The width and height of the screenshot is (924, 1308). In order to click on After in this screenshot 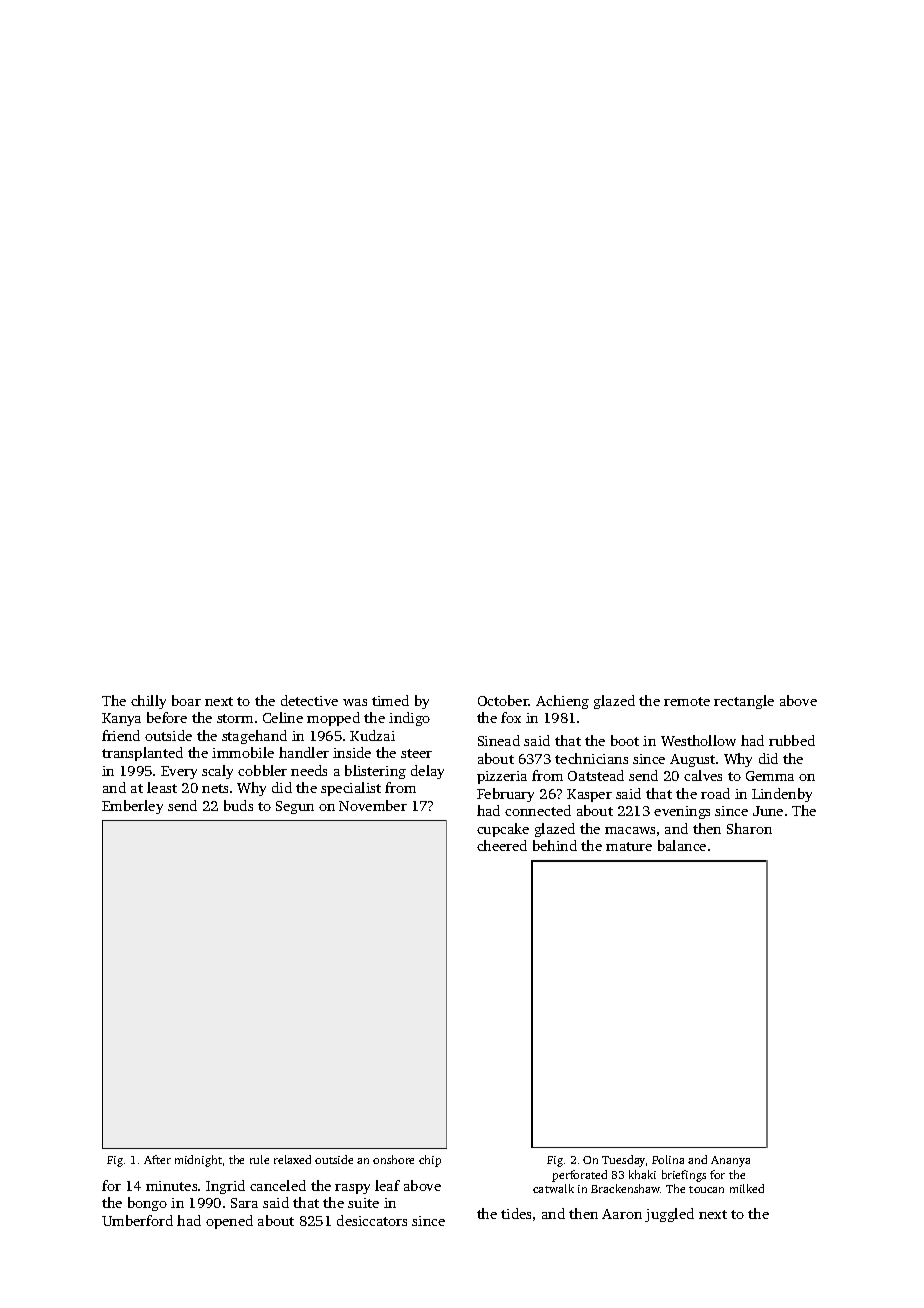, I will do `click(157, 1159)`.
